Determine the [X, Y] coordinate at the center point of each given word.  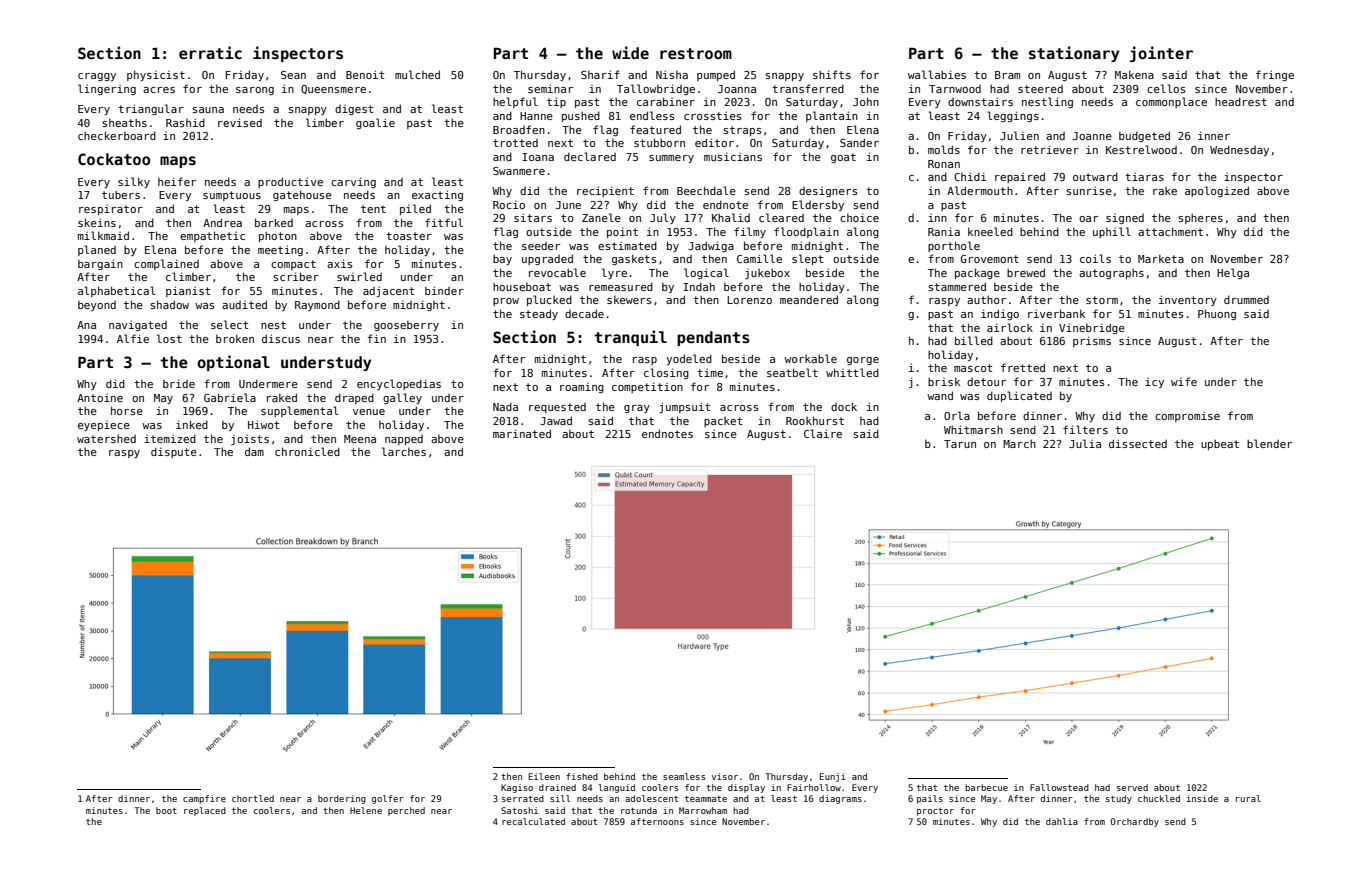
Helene [366, 810]
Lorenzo [749, 300]
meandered [809, 299]
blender [1269, 443]
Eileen [544, 776]
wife [1184, 381]
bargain [100, 264]
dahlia [1062, 821]
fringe [1275, 75]
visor [725, 776]
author [986, 299]
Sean [293, 75]
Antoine [100, 398]
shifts [832, 74]
